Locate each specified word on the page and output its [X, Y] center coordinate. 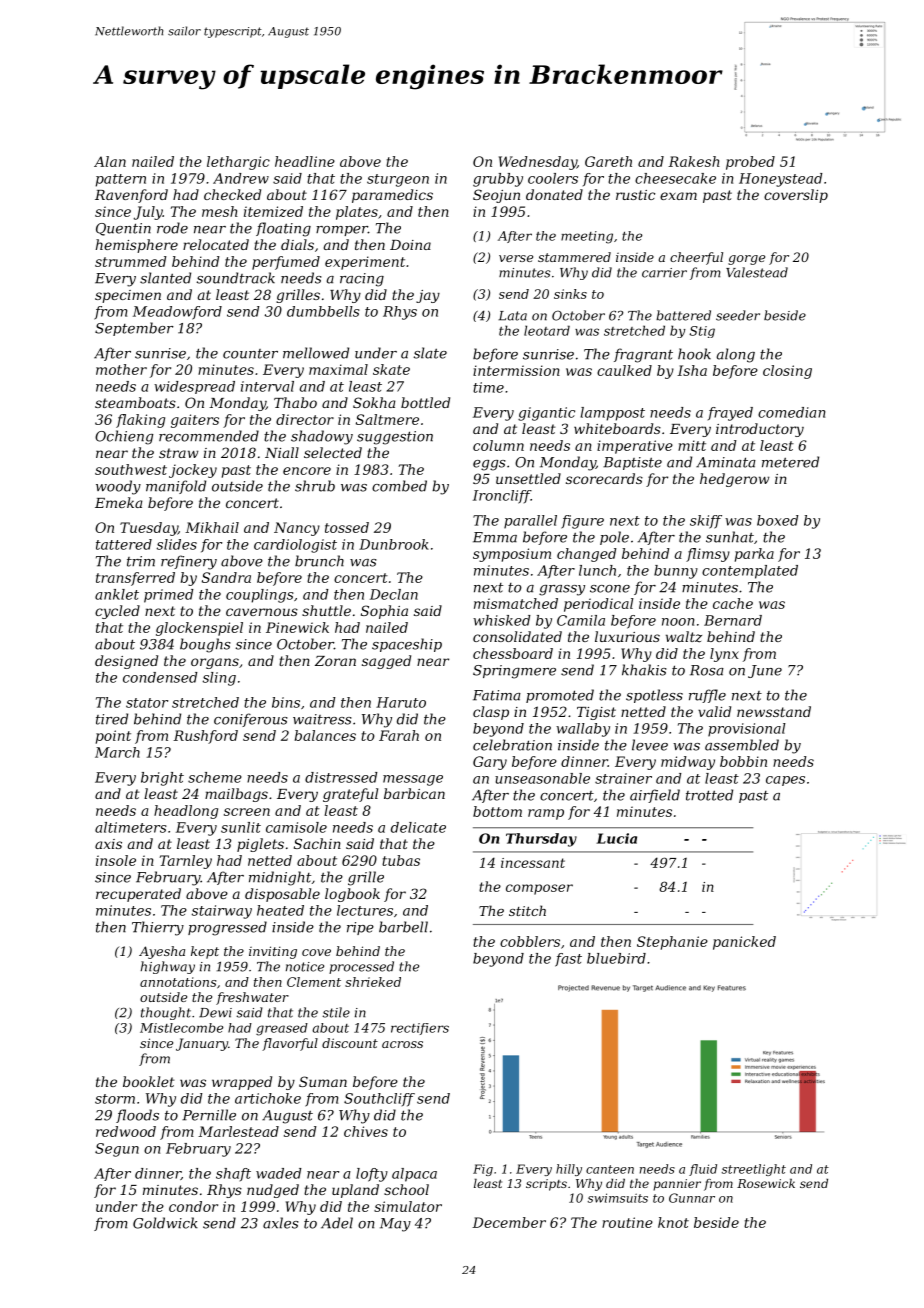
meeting [587, 237]
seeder [738, 315]
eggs [489, 465]
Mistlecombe [181, 1028]
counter [250, 354]
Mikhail [212, 527]
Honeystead [781, 180]
